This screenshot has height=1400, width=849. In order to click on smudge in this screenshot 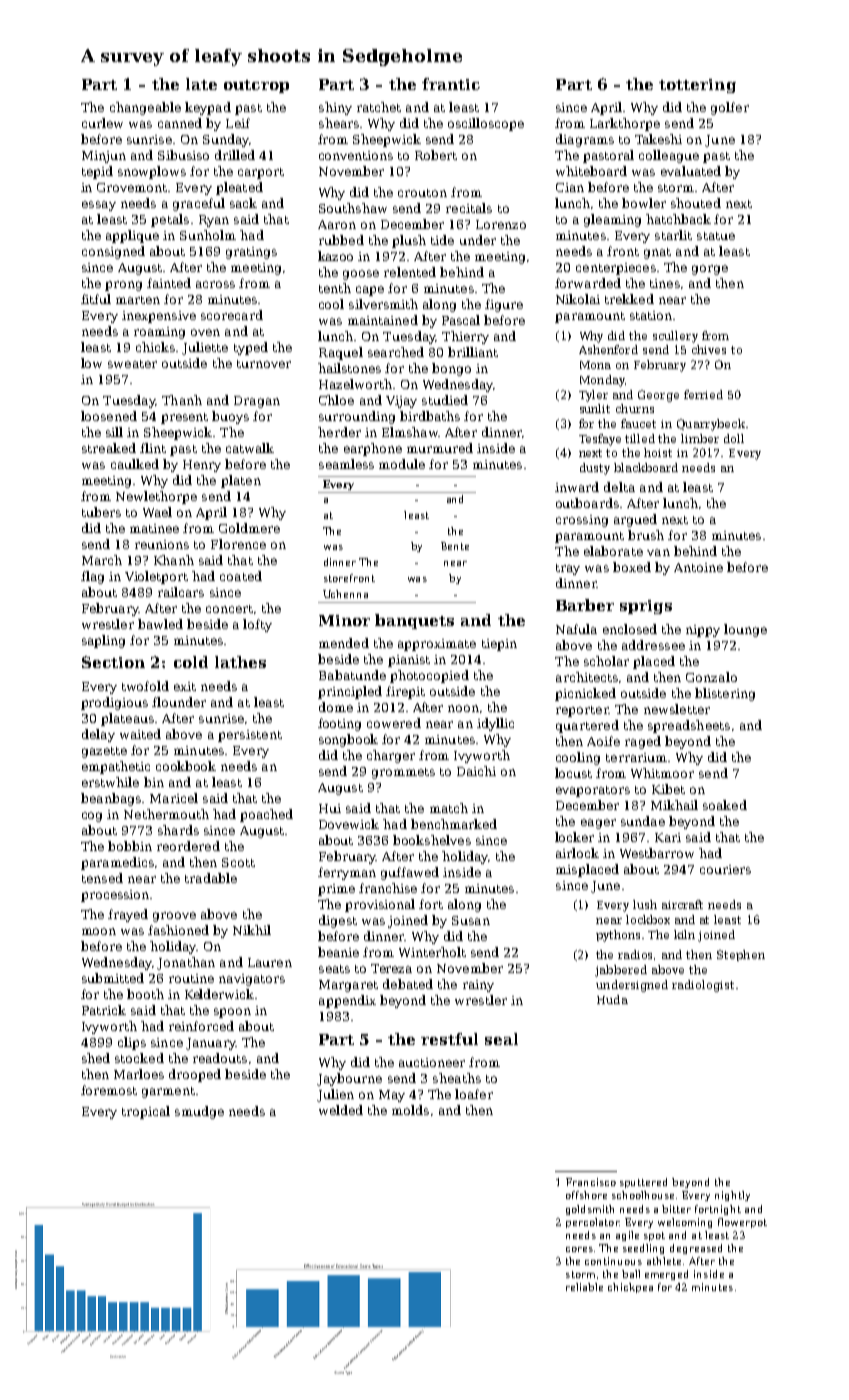, I will do `click(199, 1112)`.
